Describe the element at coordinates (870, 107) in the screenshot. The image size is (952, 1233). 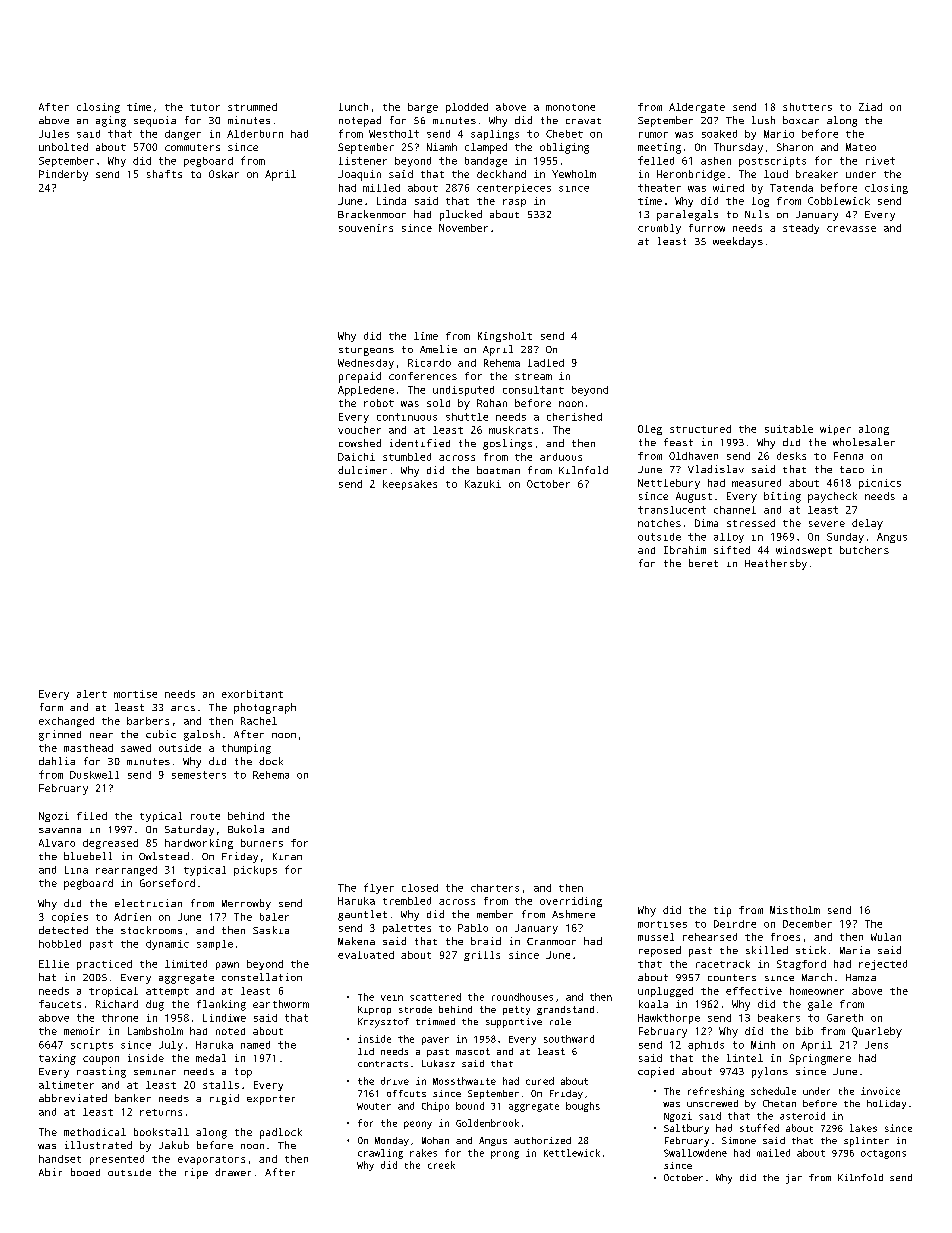
I see `Ziad` at that location.
